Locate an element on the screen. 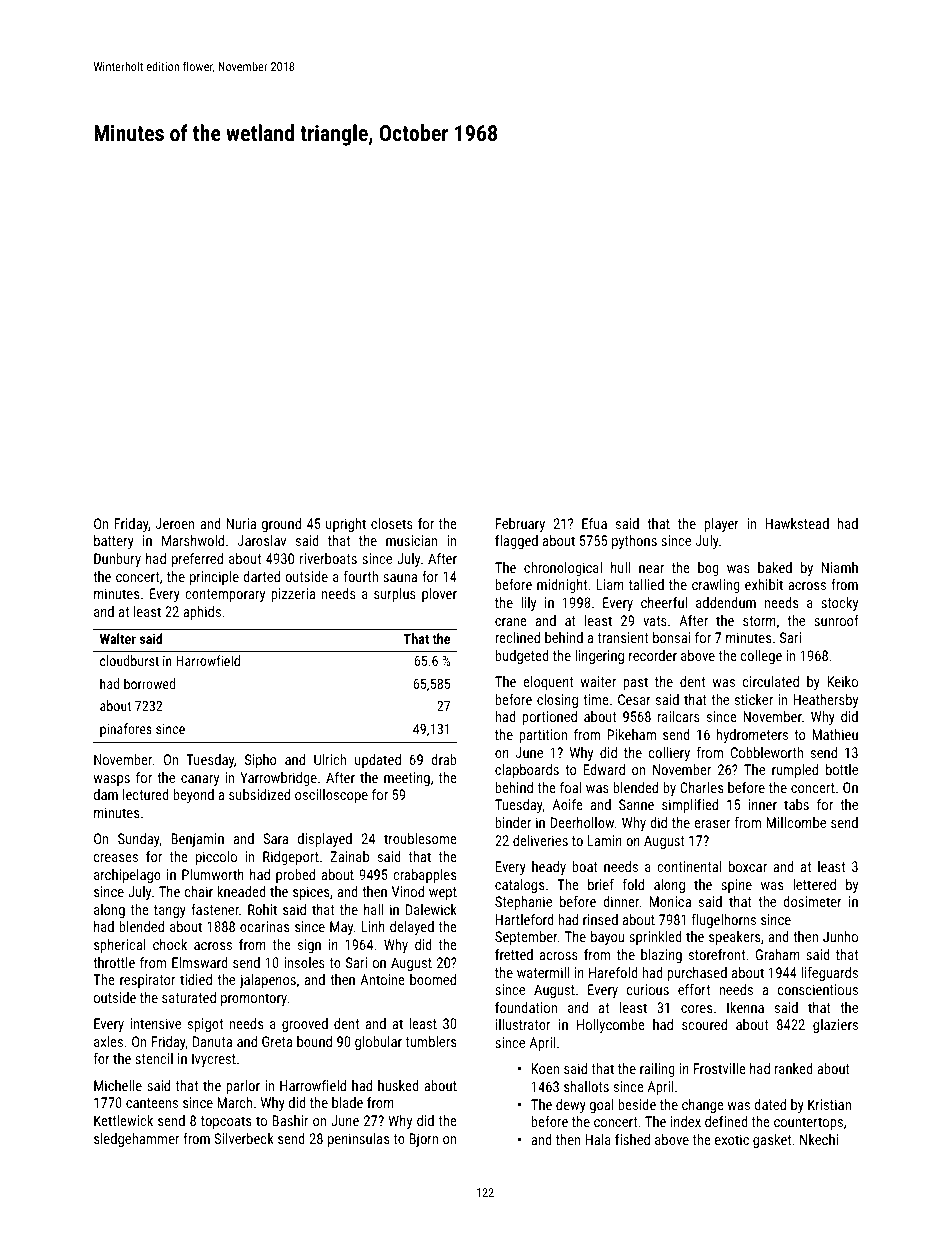 The height and width of the screenshot is (1233, 952). bottle is located at coordinates (842, 769).
